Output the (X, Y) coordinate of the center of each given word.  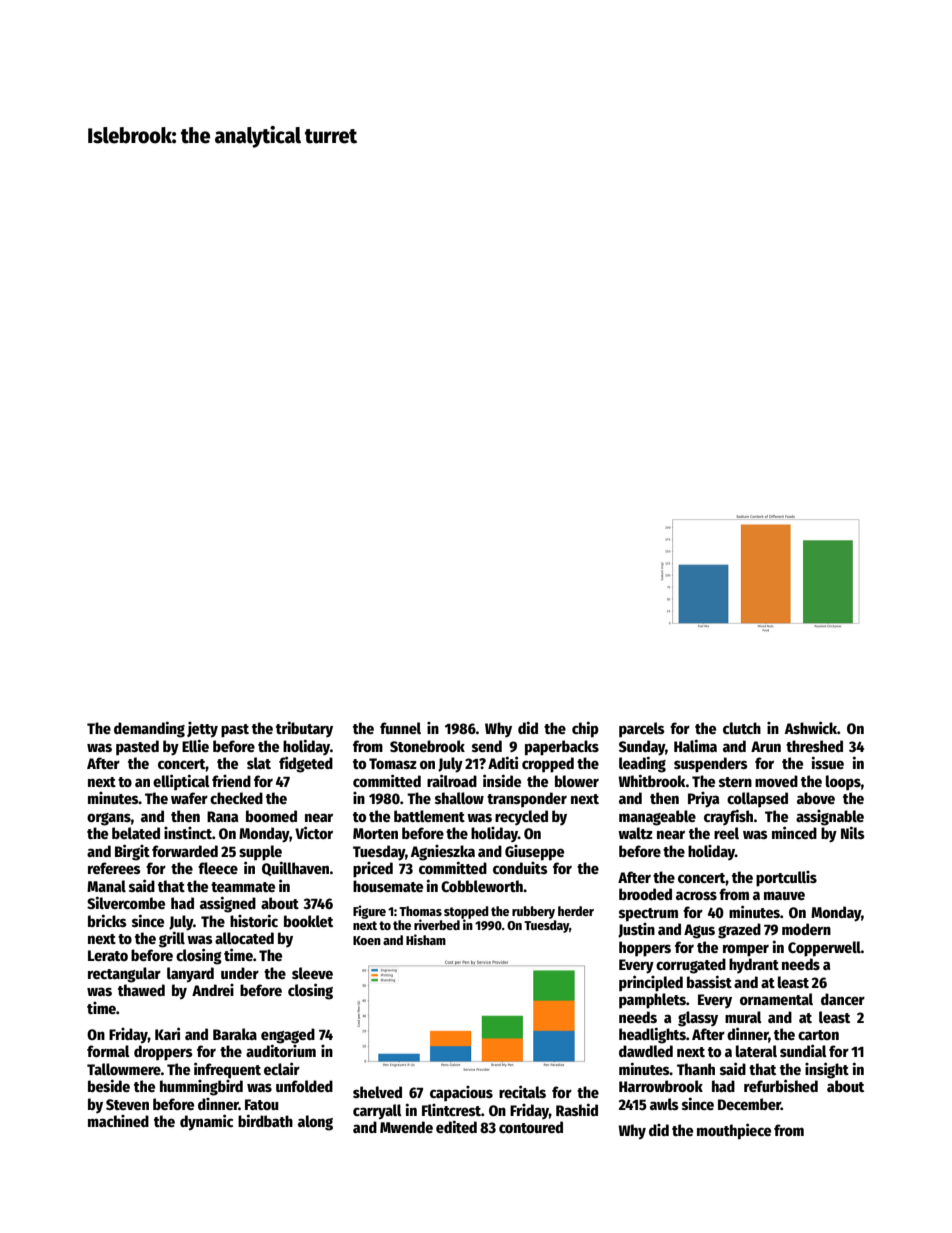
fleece (218, 868)
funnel (400, 728)
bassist (709, 981)
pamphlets (652, 1001)
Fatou (262, 1104)
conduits (520, 868)
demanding (149, 729)
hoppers (645, 949)
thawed (141, 990)
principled (651, 983)
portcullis (786, 879)
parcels (642, 730)
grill (172, 939)
